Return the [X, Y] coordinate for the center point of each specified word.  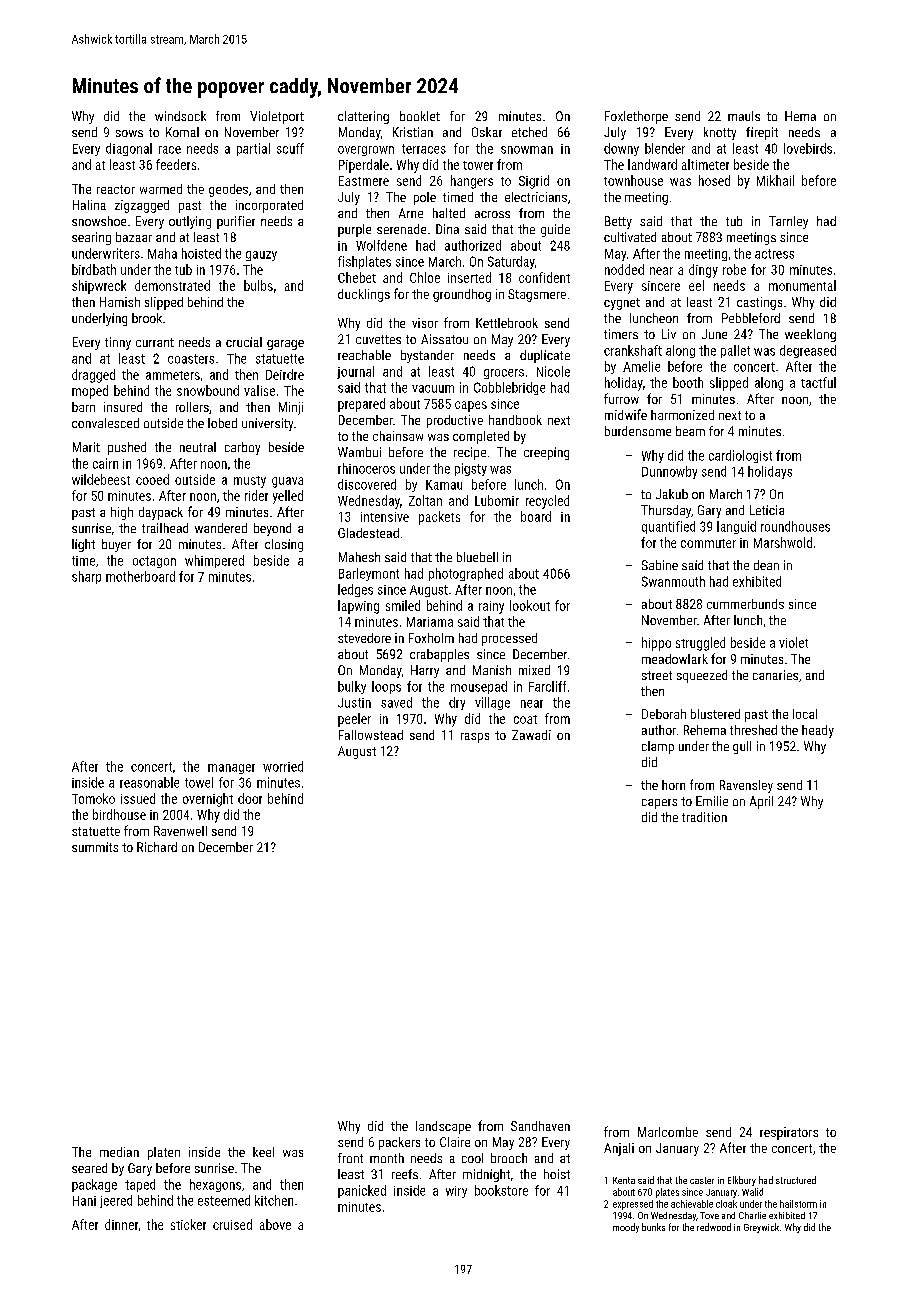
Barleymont [369, 574]
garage [285, 345]
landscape [443, 1127]
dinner [121, 1224]
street [657, 675]
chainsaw [398, 436]
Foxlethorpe [636, 117]
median [119, 1152]
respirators [789, 1133]
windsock [180, 116]
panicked [362, 1191]
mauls [744, 116]
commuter [708, 543]
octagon [154, 562]
